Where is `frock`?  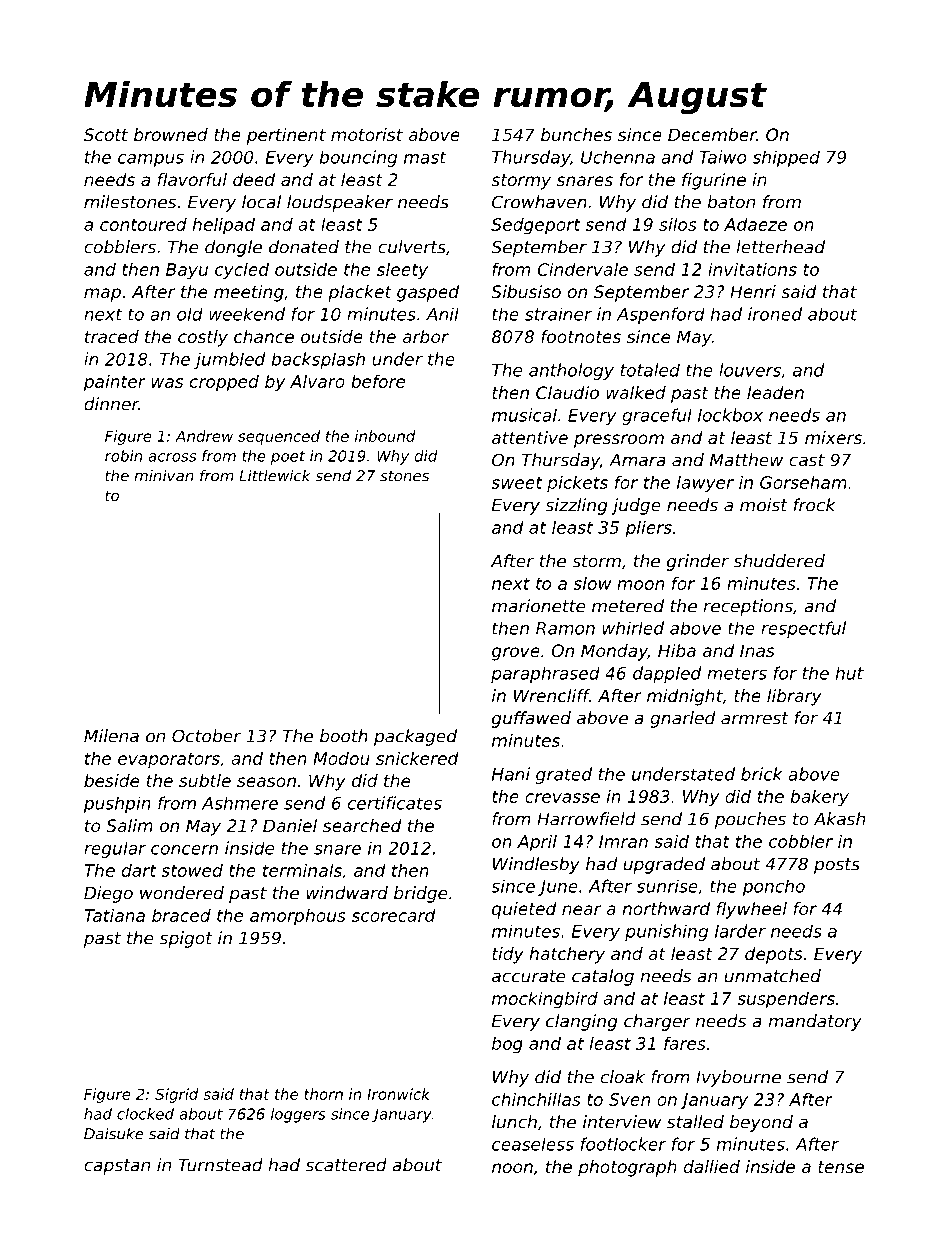
frock is located at coordinates (815, 505).
